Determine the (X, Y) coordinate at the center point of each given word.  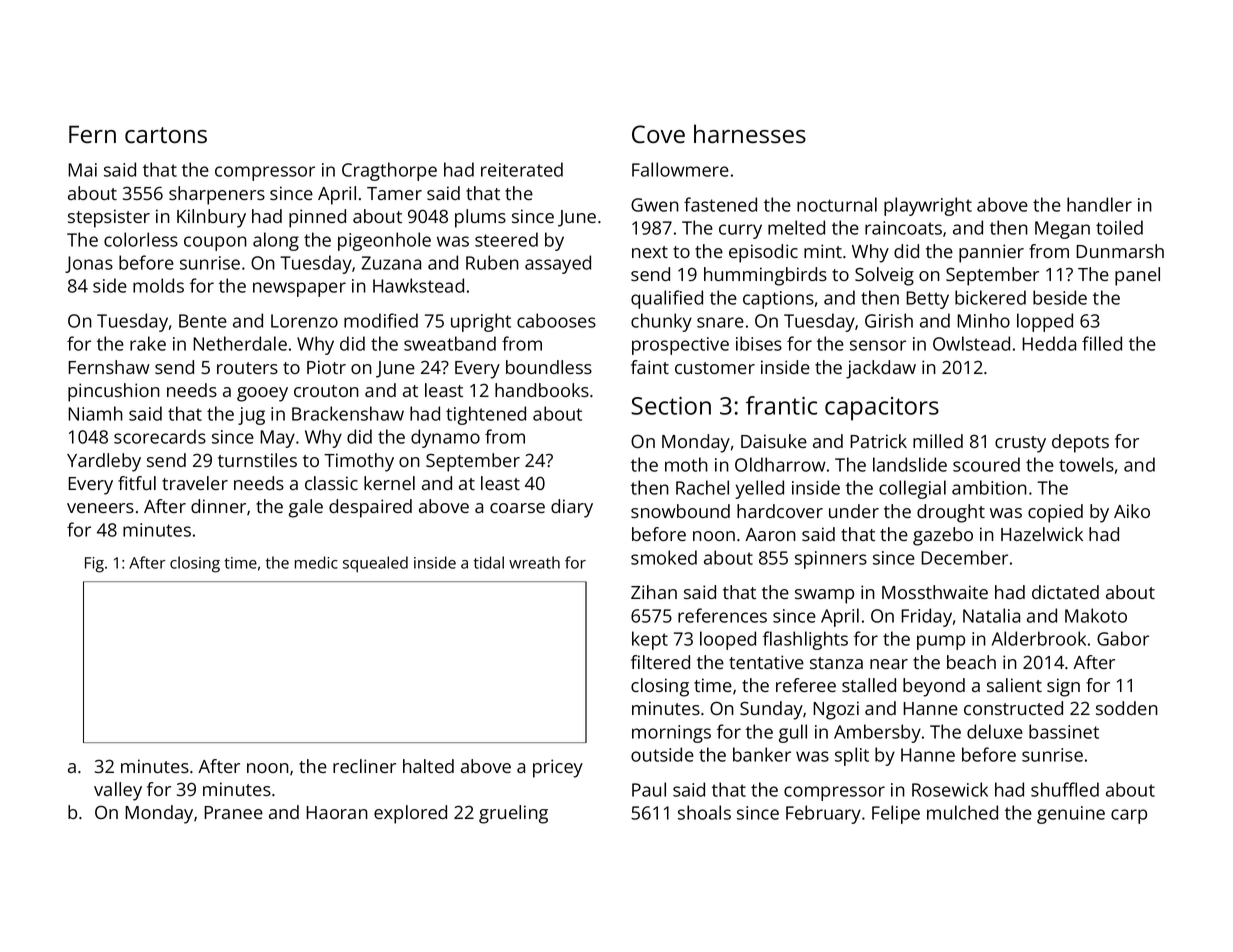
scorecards (160, 436)
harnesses (750, 133)
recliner (364, 766)
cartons (166, 135)
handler (1099, 204)
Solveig (884, 276)
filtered (660, 662)
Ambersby (877, 733)
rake (148, 343)
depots (1080, 443)
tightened (486, 415)
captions (778, 300)
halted (428, 766)
